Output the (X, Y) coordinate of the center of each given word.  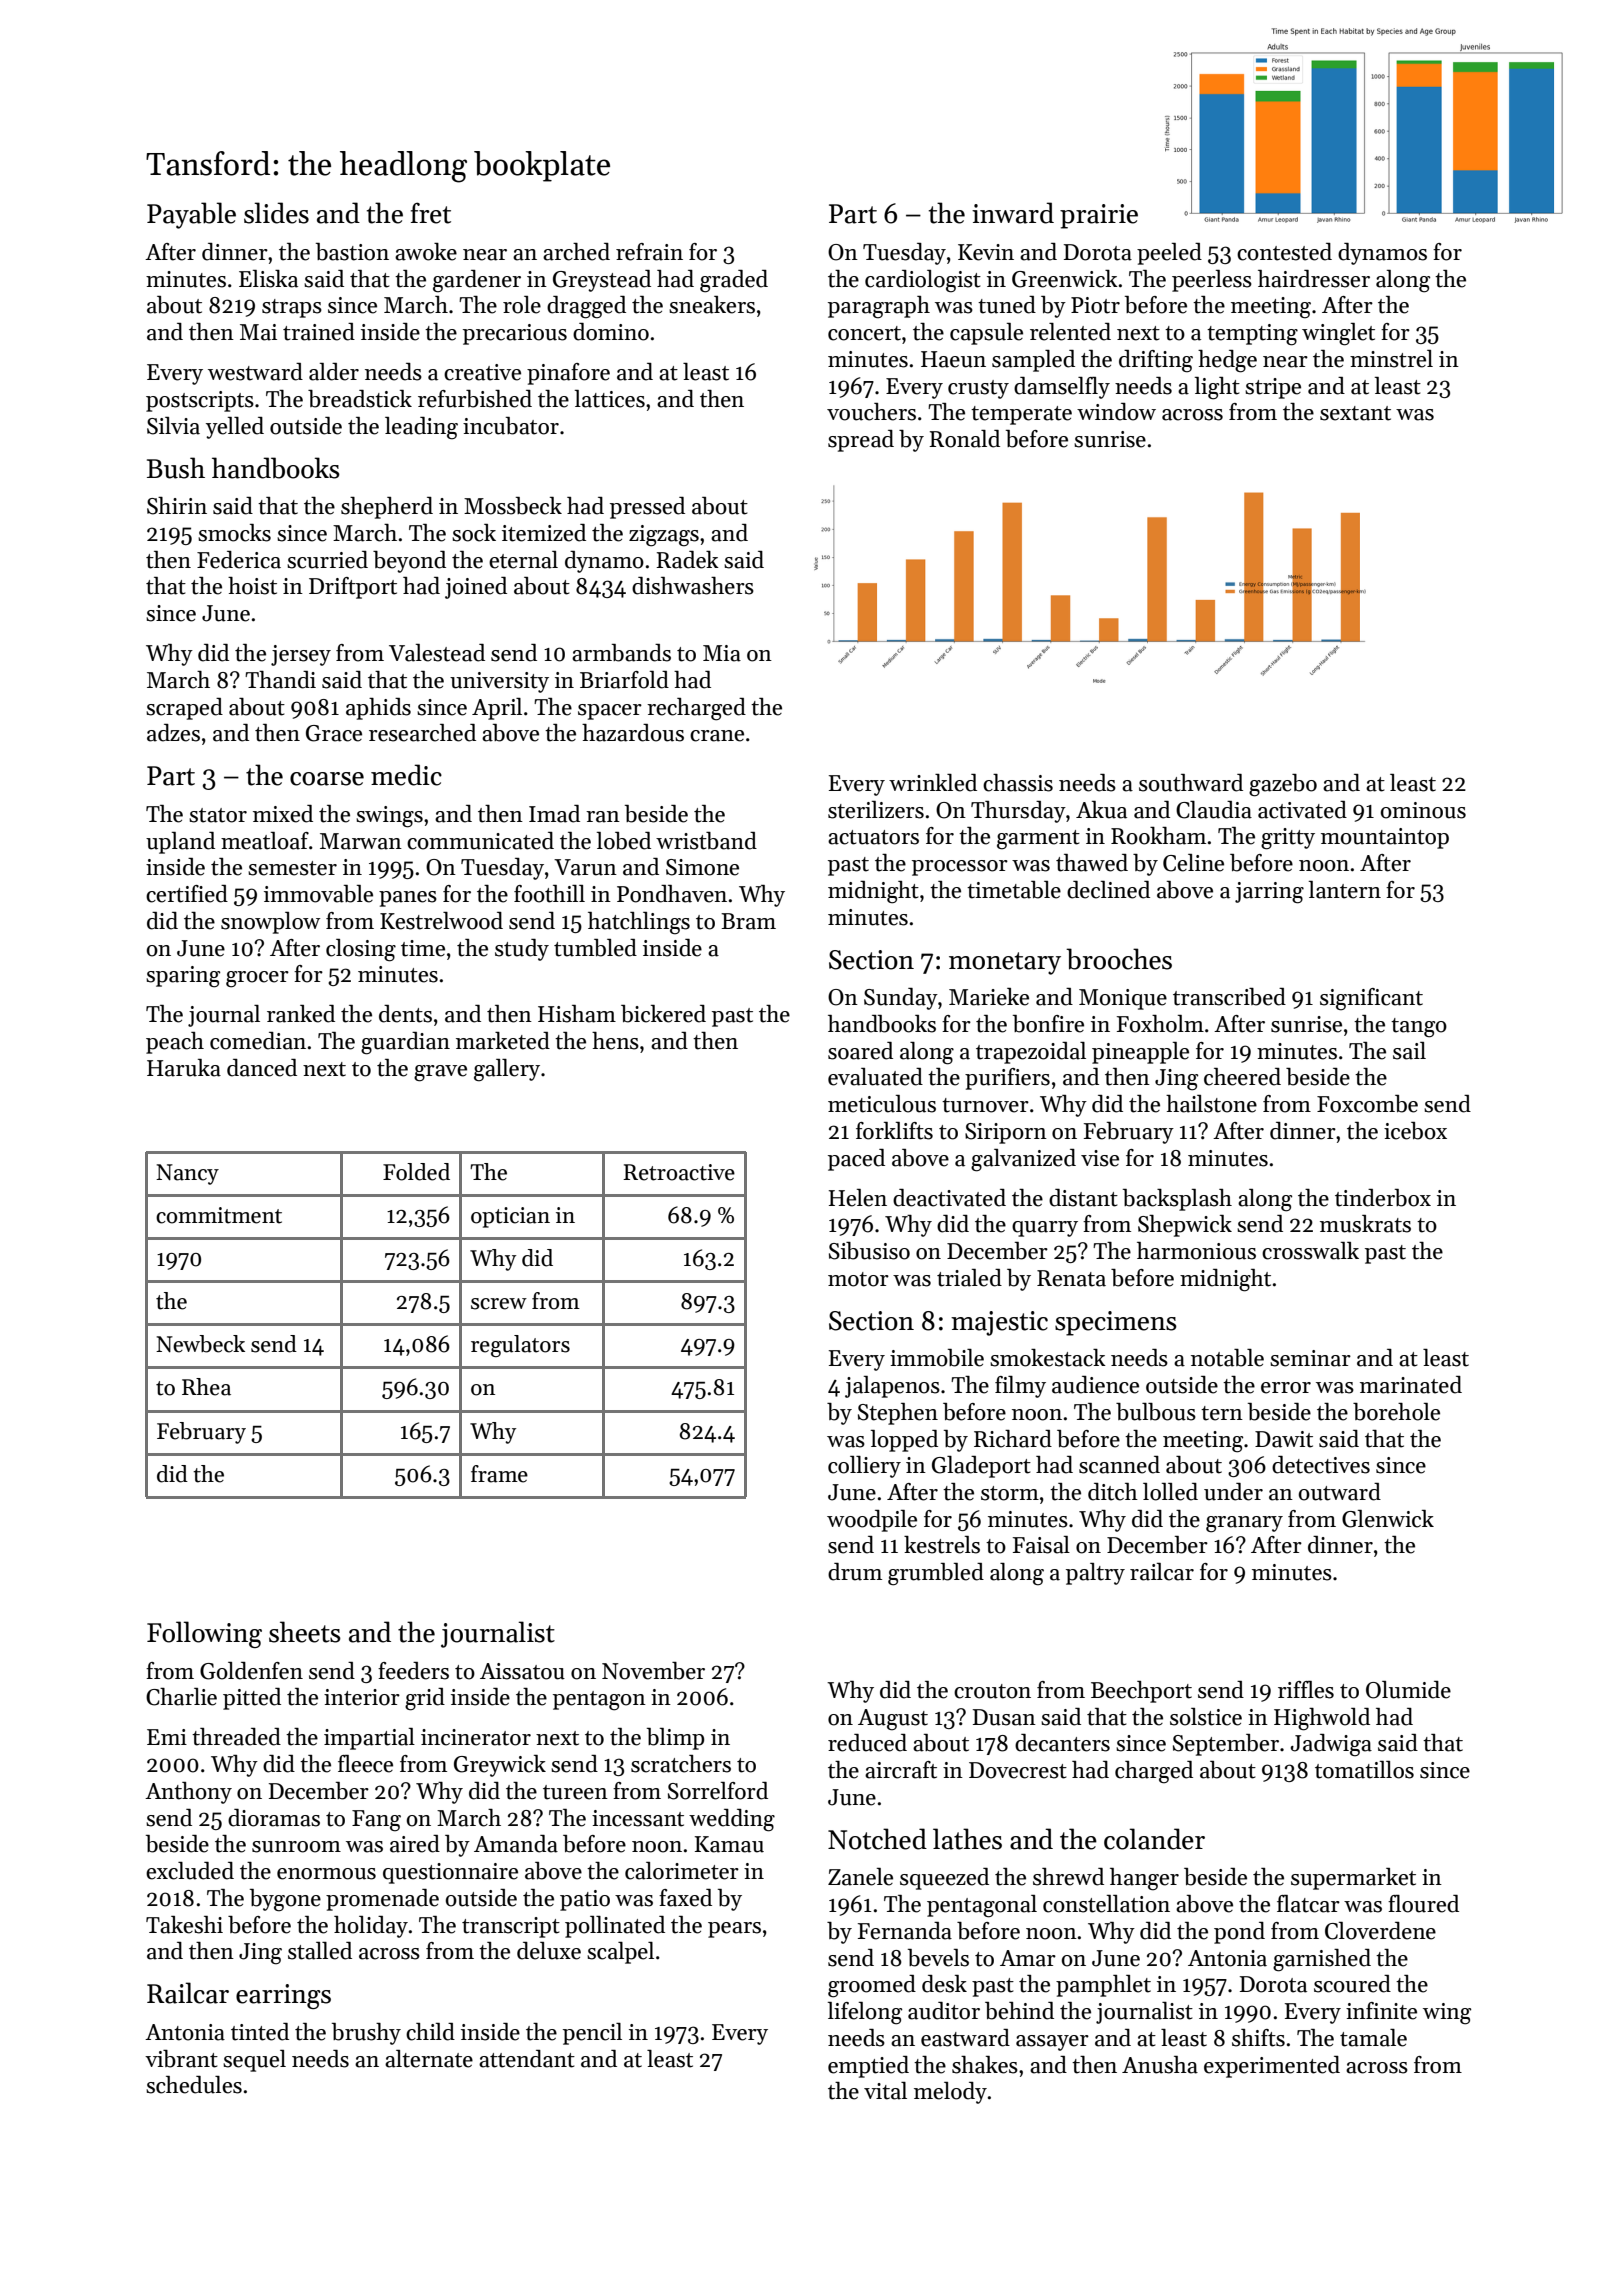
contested (1284, 252)
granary (1244, 1524)
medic (406, 775)
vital (885, 2091)
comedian (258, 1041)
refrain (649, 252)
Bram (748, 921)
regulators (520, 1346)
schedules (194, 2085)
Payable (191, 215)
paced (856, 1160)
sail (1409, 1051)
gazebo (1283, 785)
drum (855, 1572)
